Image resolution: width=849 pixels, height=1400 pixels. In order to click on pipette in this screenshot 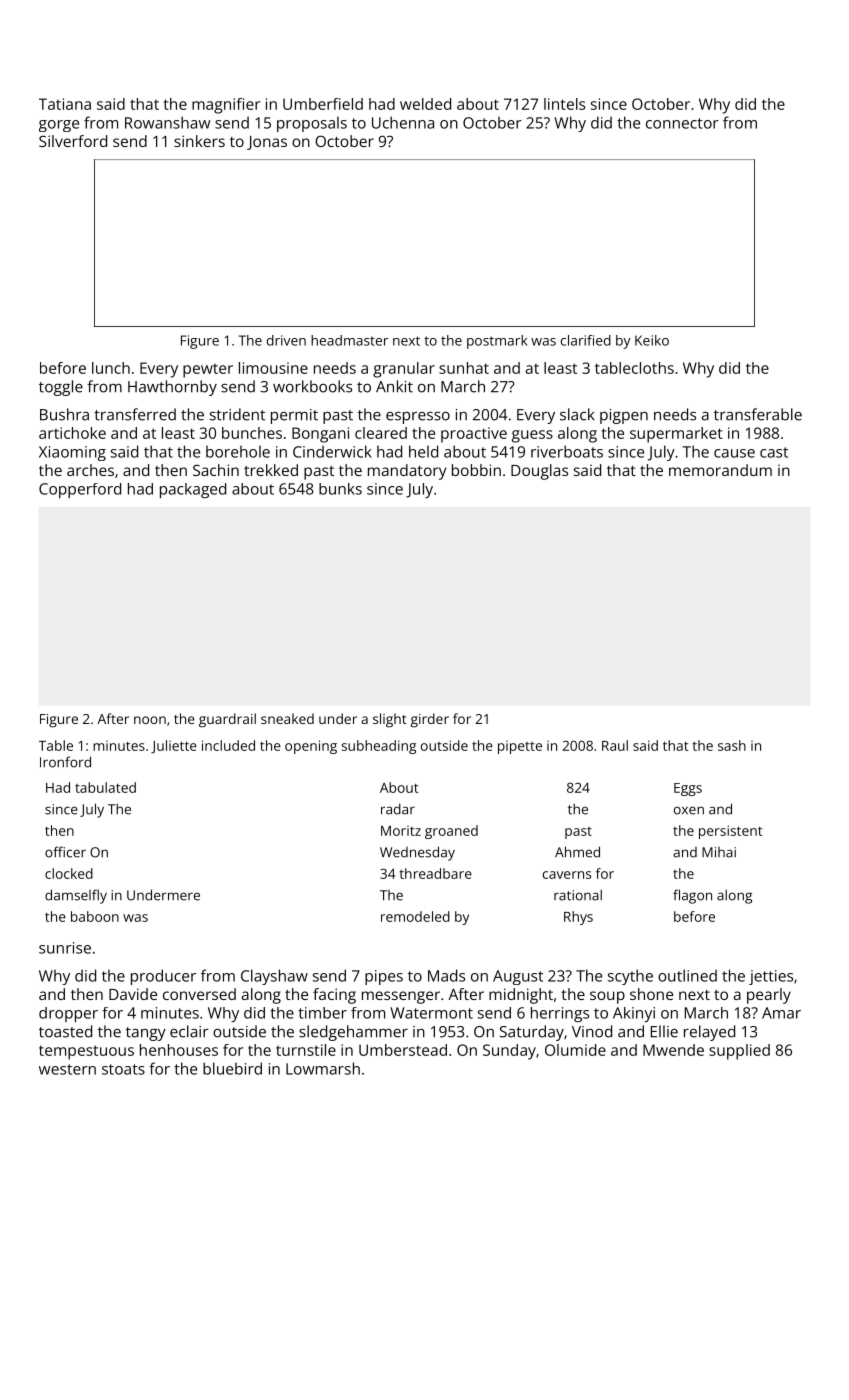, I will do `click(520, 747)`.
